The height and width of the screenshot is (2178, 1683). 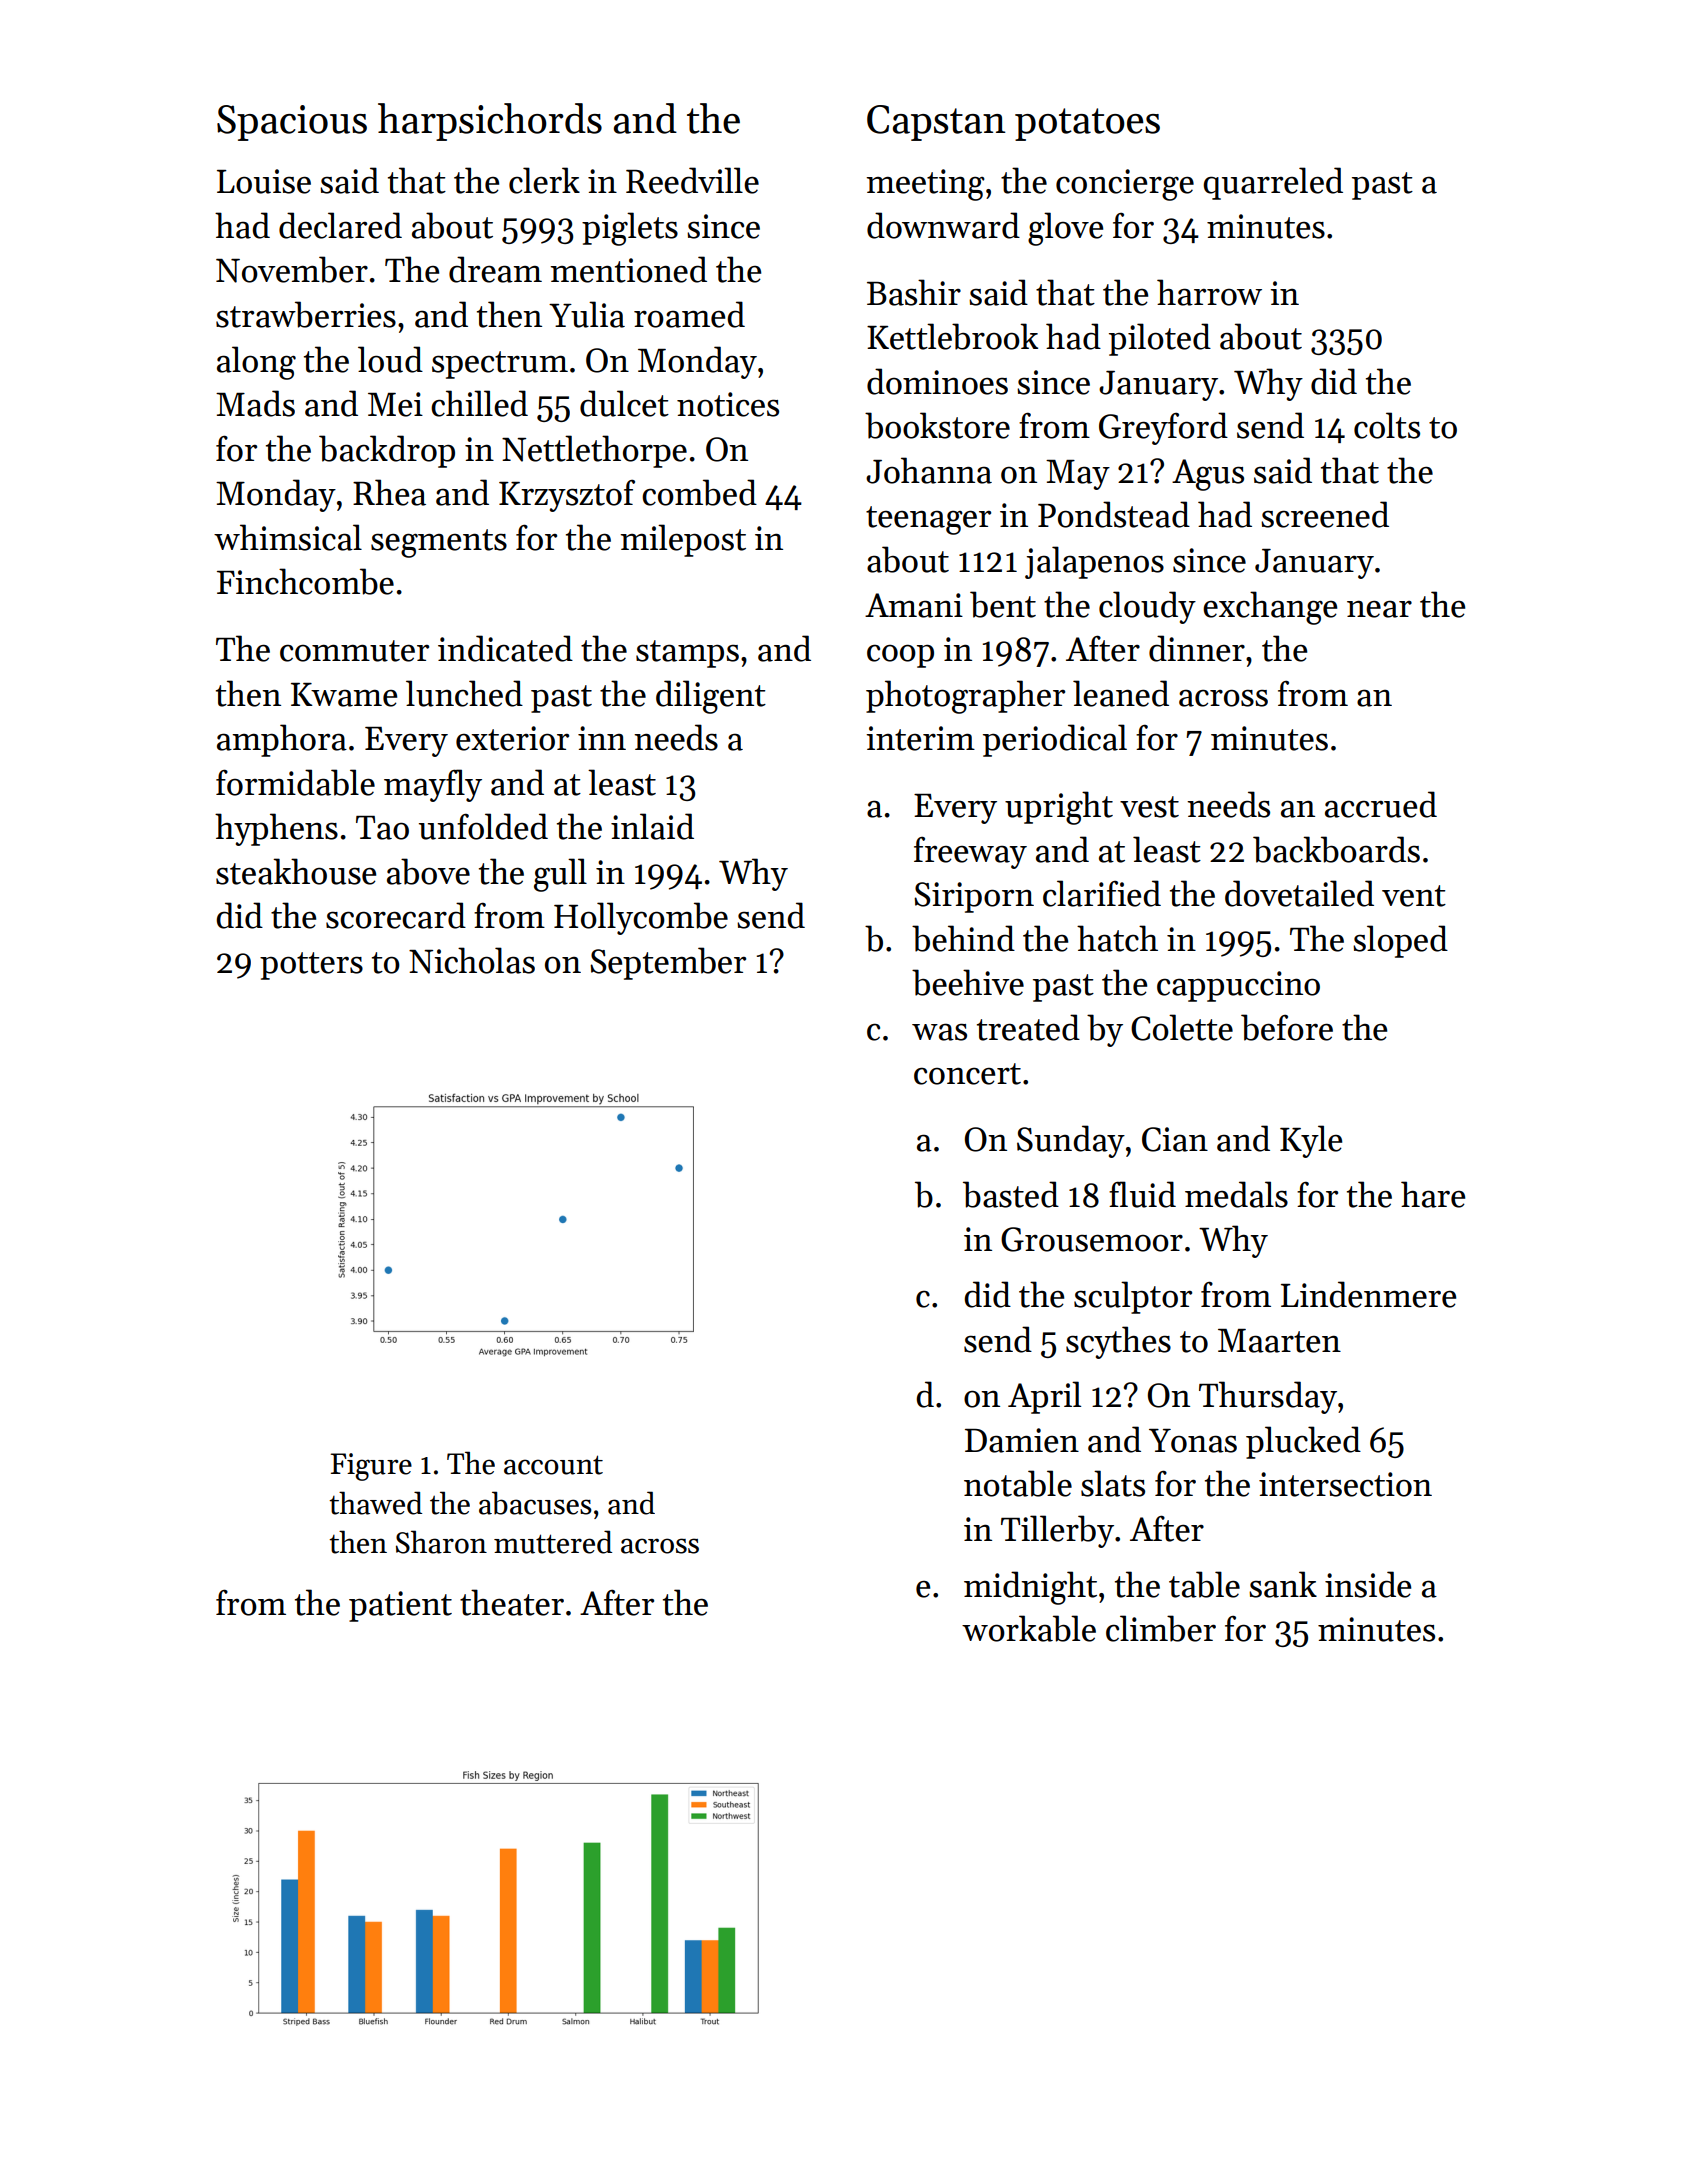 What do you see at coordinates (400, 1606) in the screenshot?
I see `patient` at bounding box center [400, 1606].
